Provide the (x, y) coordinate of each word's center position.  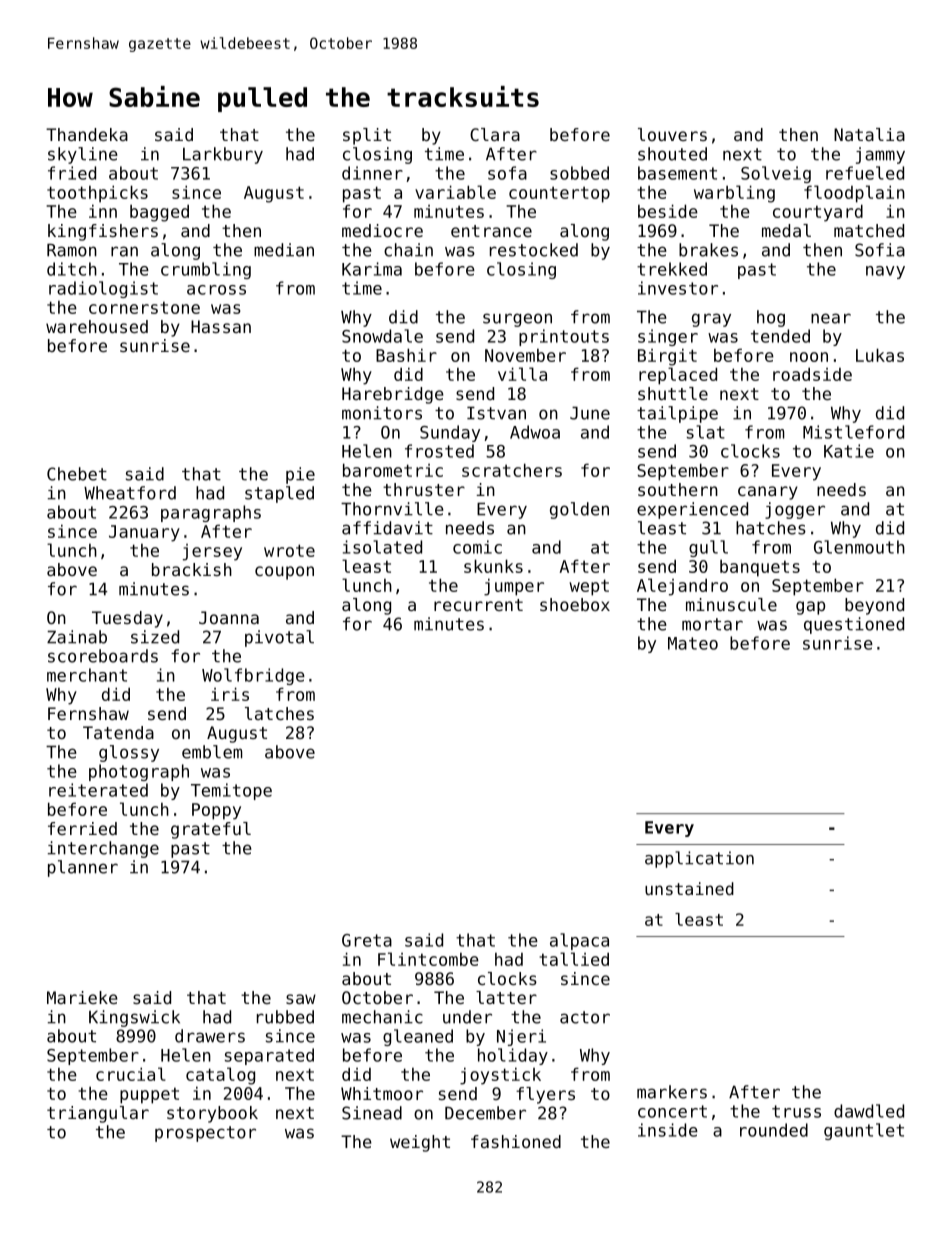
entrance (491, 231)
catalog (220, 1076)
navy (885, 272)
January (144, 533)
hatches (771, 528)
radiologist (103, 289)
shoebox (575, 604)
